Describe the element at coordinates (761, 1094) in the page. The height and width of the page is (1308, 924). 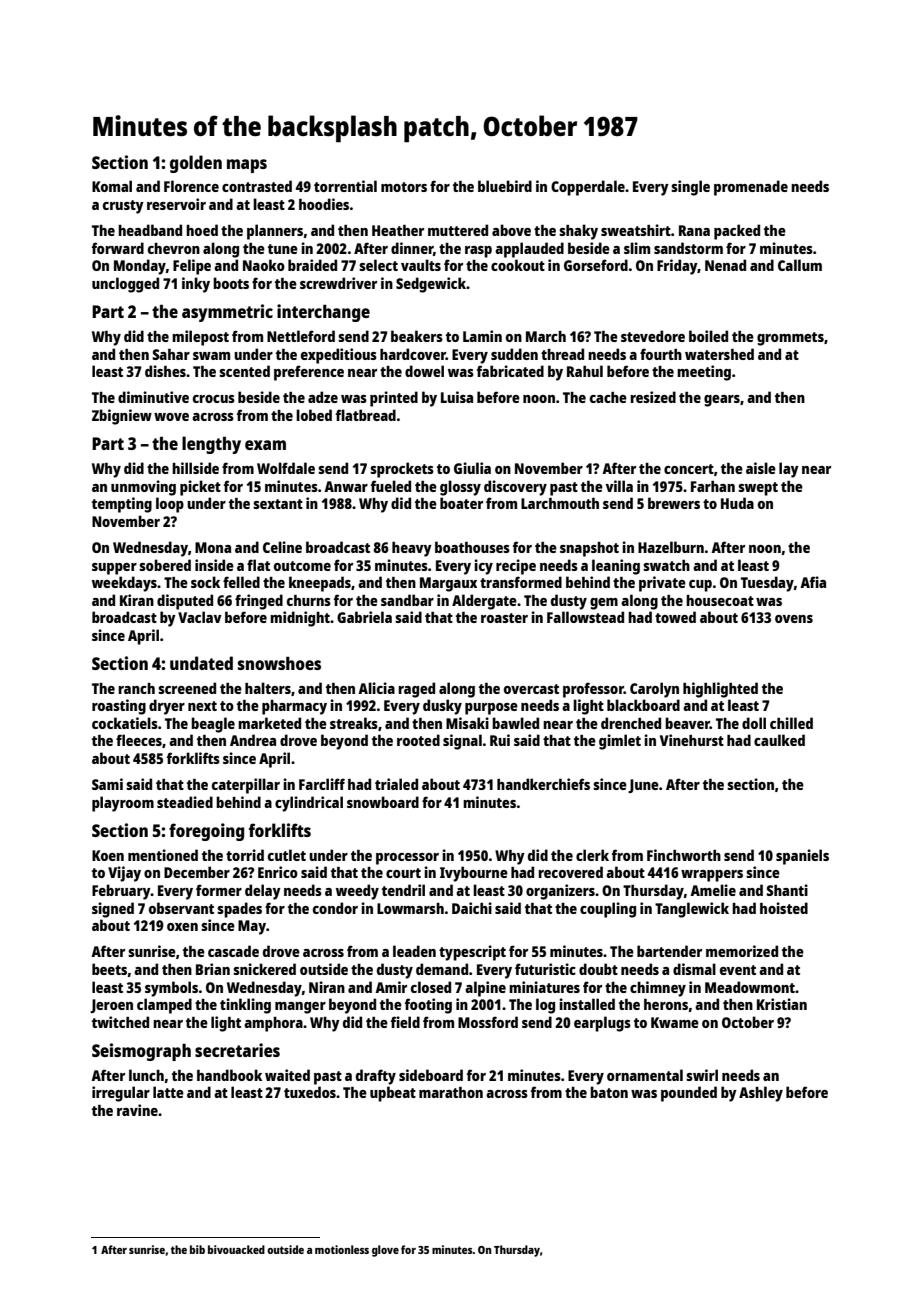
I see `Ashley` at that location.
